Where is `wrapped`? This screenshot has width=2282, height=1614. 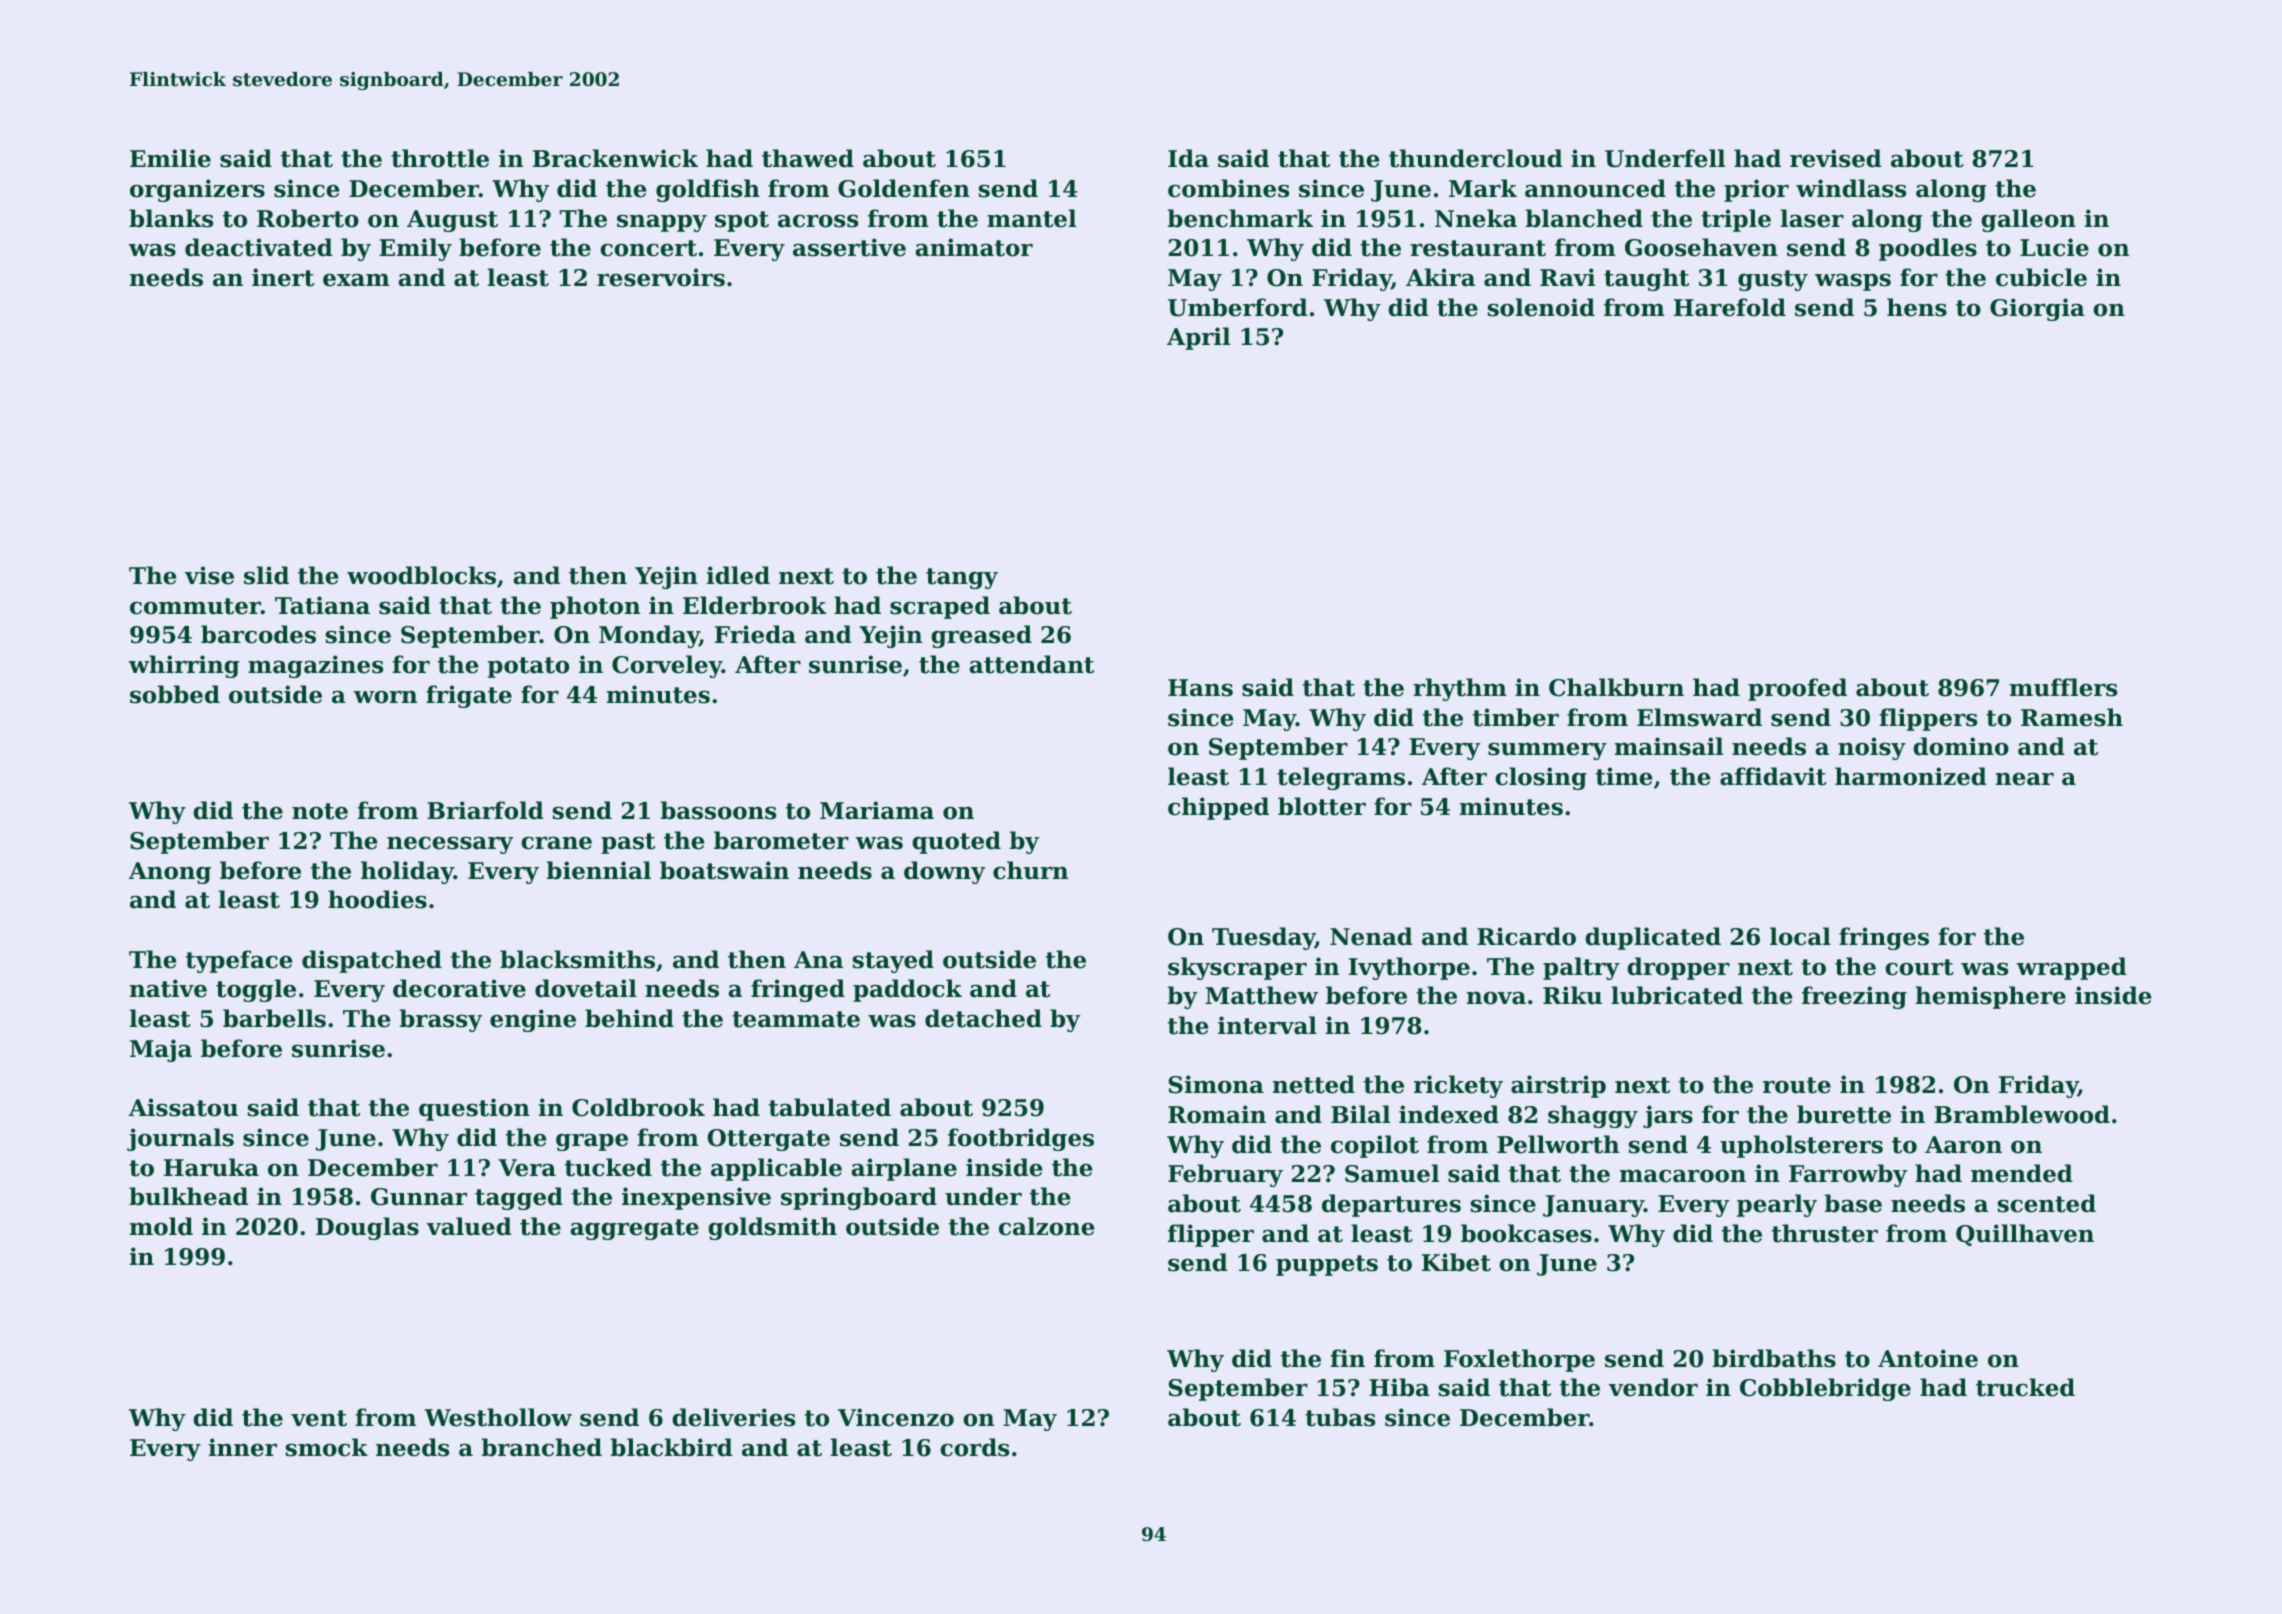 wrapped is located at coordinates (2072, 968).
